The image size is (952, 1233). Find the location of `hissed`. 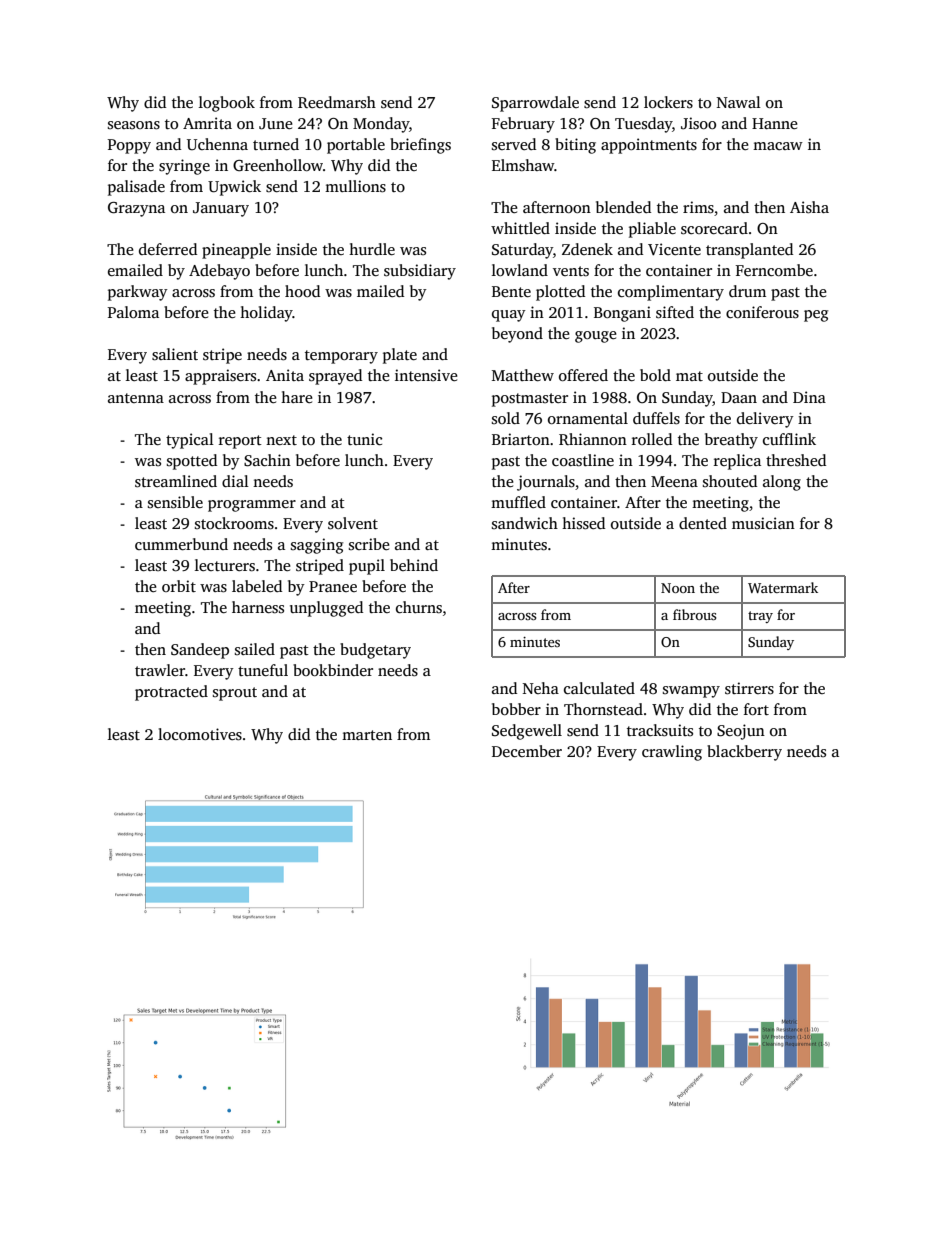

hissed is located at coordinates (583, 523).
